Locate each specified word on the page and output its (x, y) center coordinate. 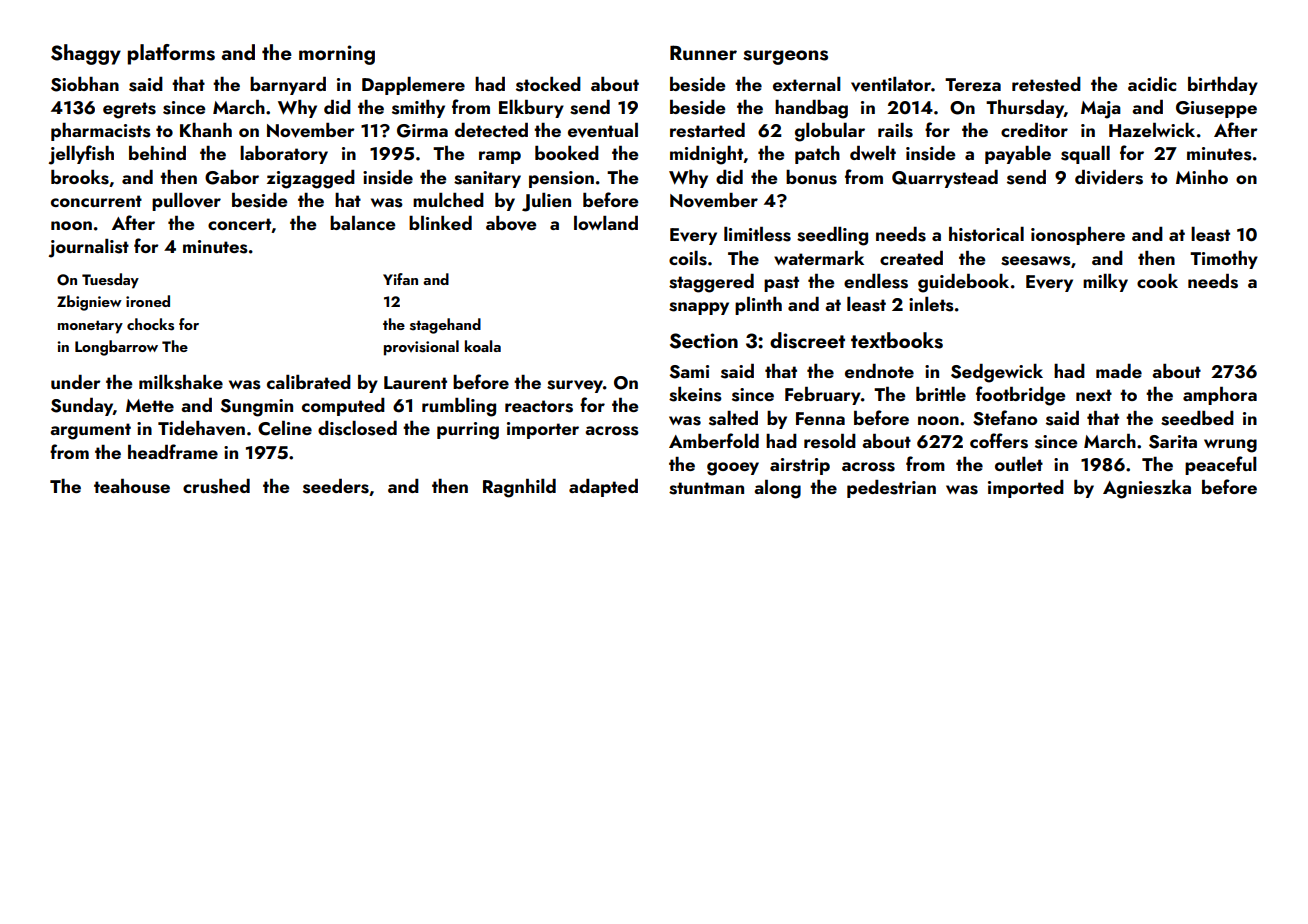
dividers (1109, 177)
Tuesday (110, 281)
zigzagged (311, 179)
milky (1105, 283)
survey (575, 386)
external (807, 84)
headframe (173, 451)
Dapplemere (413, 86)
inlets (931, 304)
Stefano (1005, 418)
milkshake (181, 382)
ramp (500, 157)
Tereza (973, 84)
